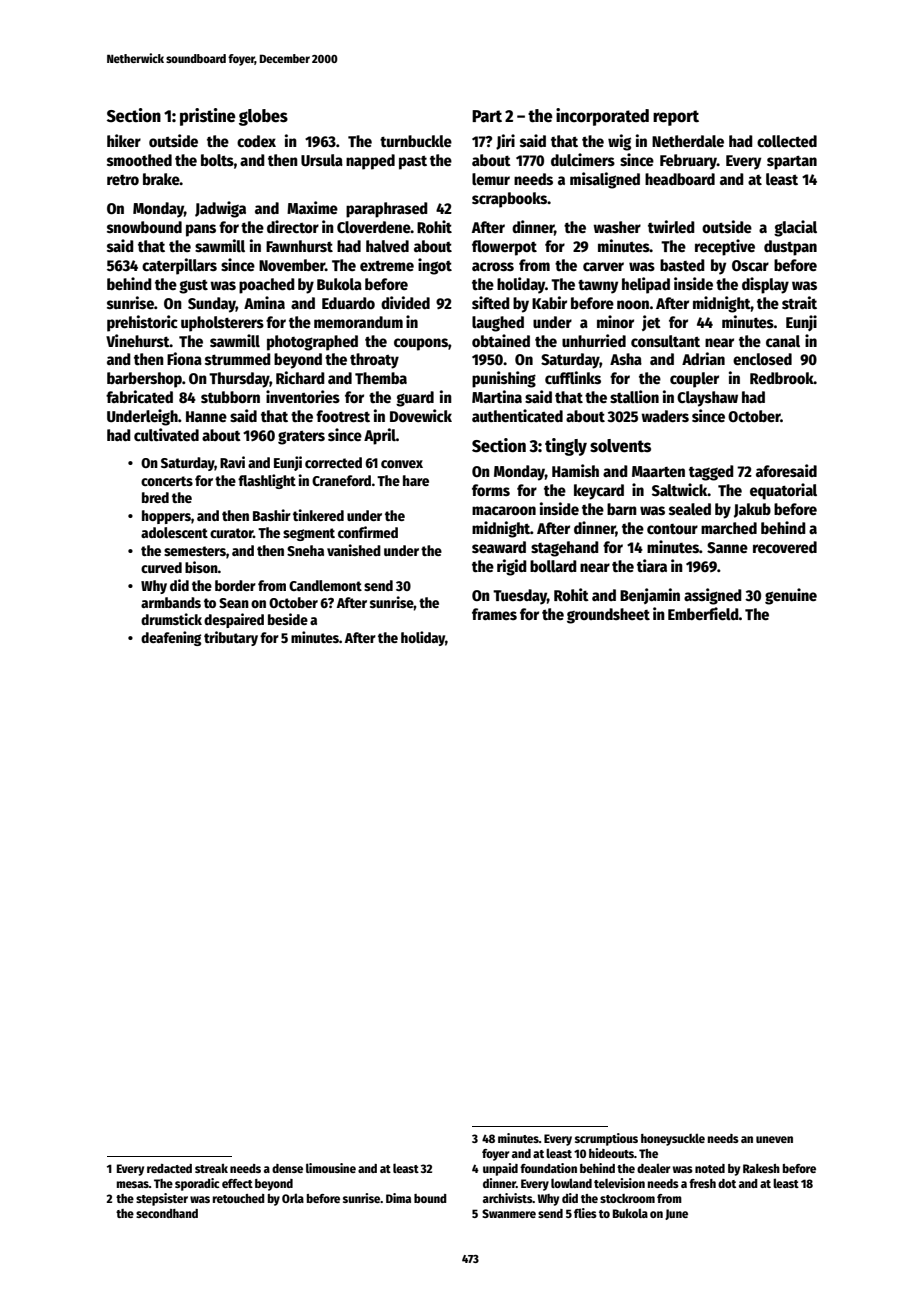 The image size is (924, 1308). I want to click on uneven, so click(774, 1139).
